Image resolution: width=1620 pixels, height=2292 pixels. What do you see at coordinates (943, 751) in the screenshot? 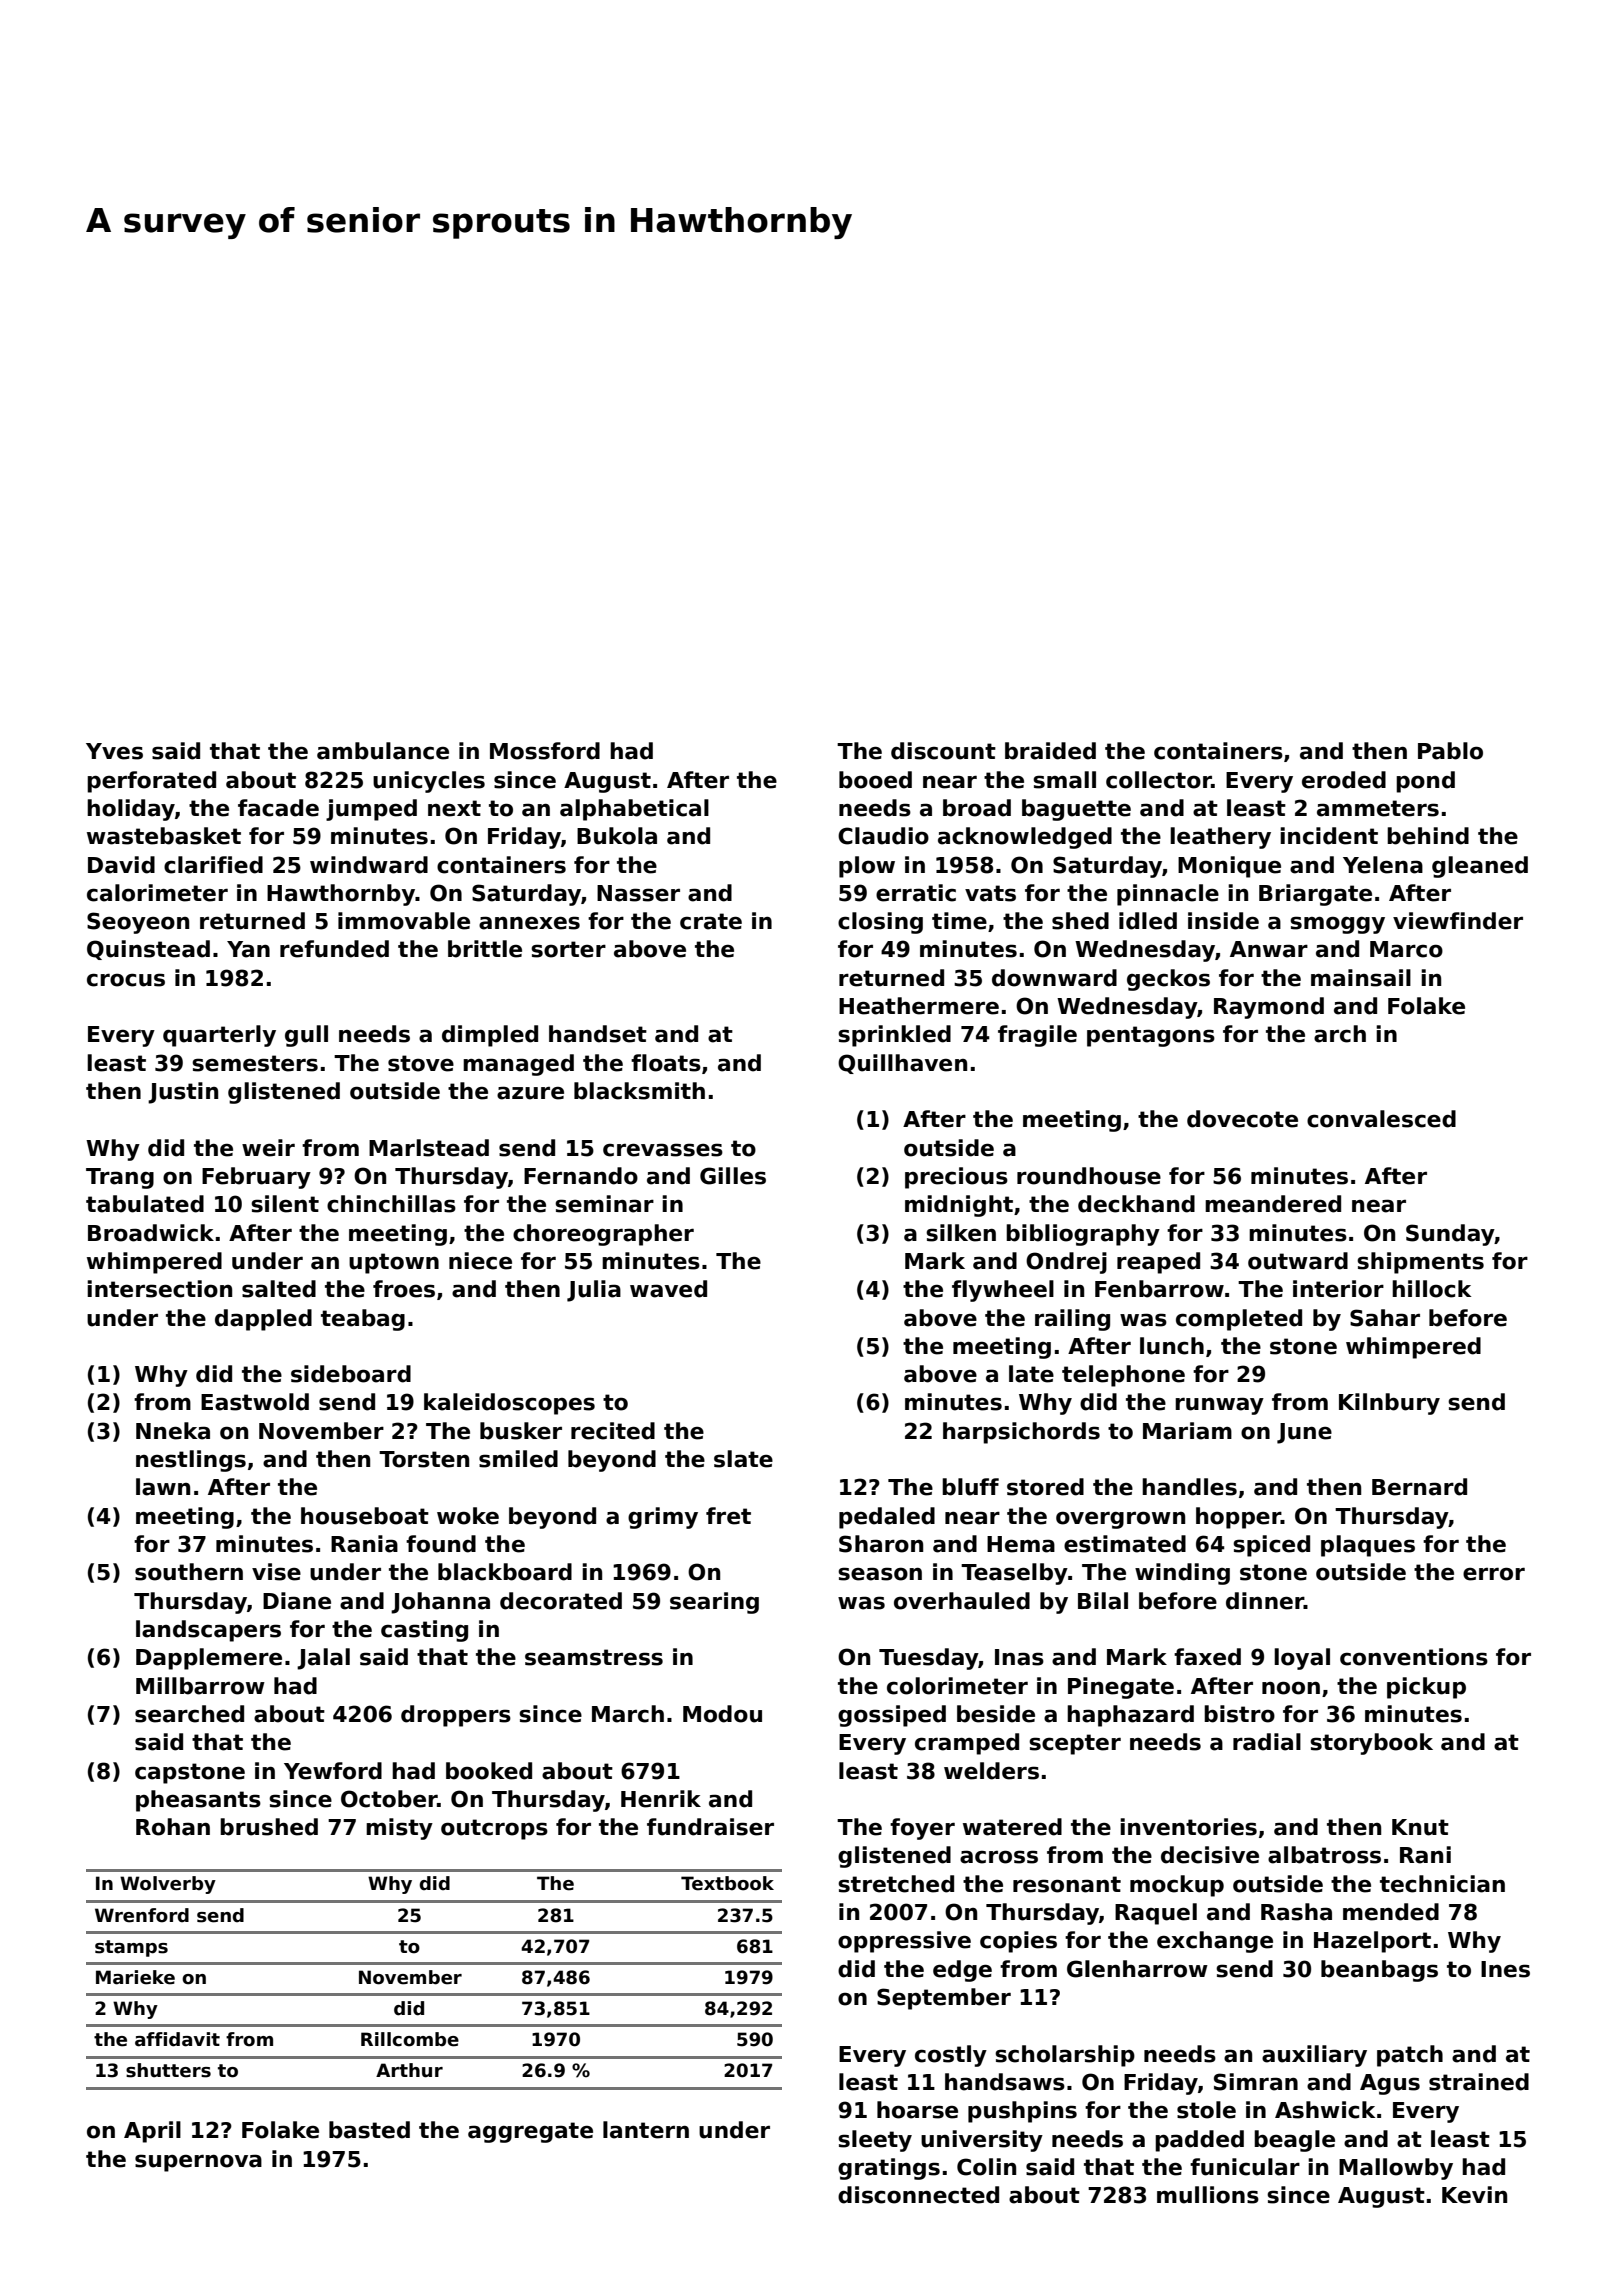
I see `discount` at bounding box center [943, 751].
